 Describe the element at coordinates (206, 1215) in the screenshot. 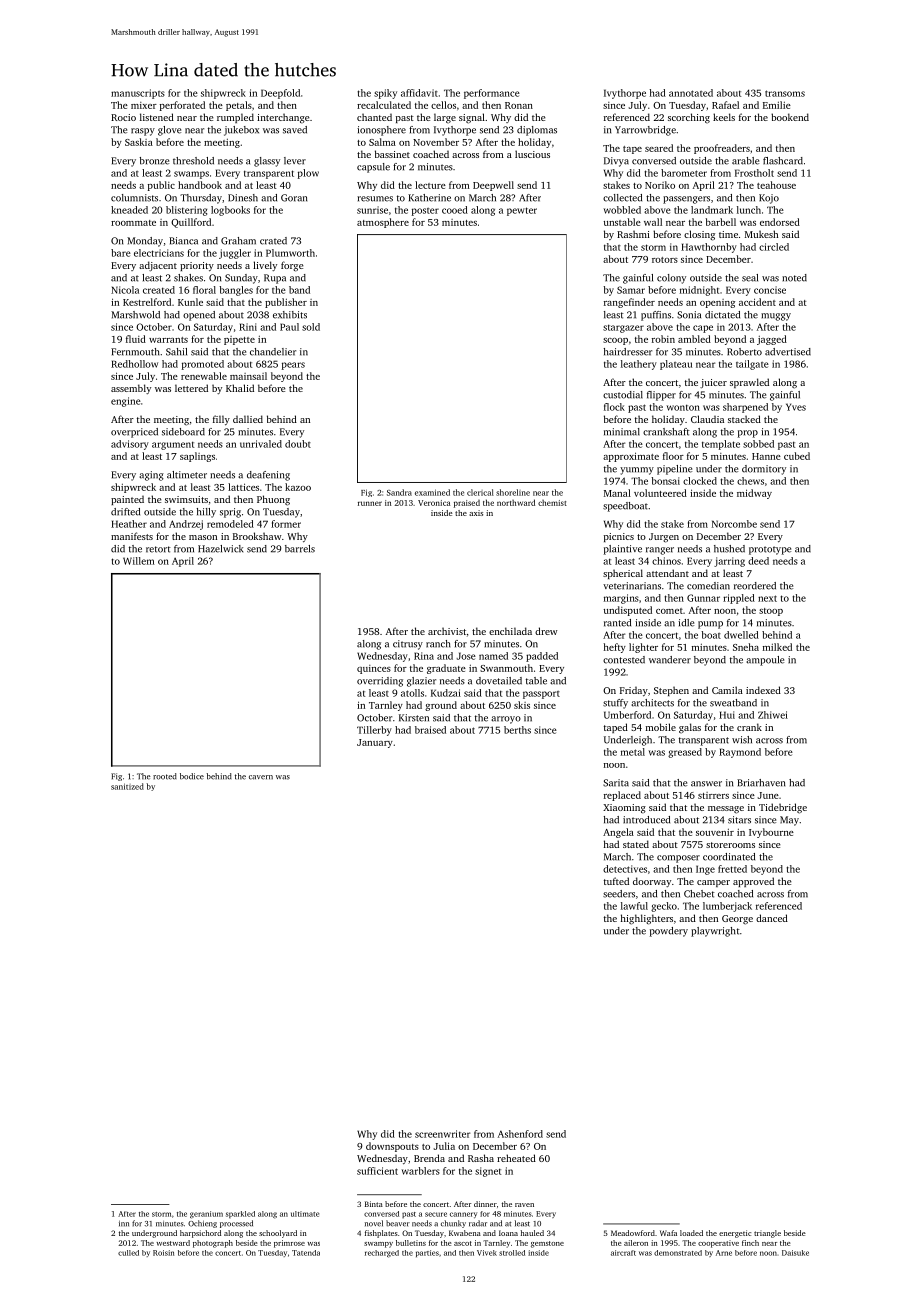

I see `geranium` at that location.
